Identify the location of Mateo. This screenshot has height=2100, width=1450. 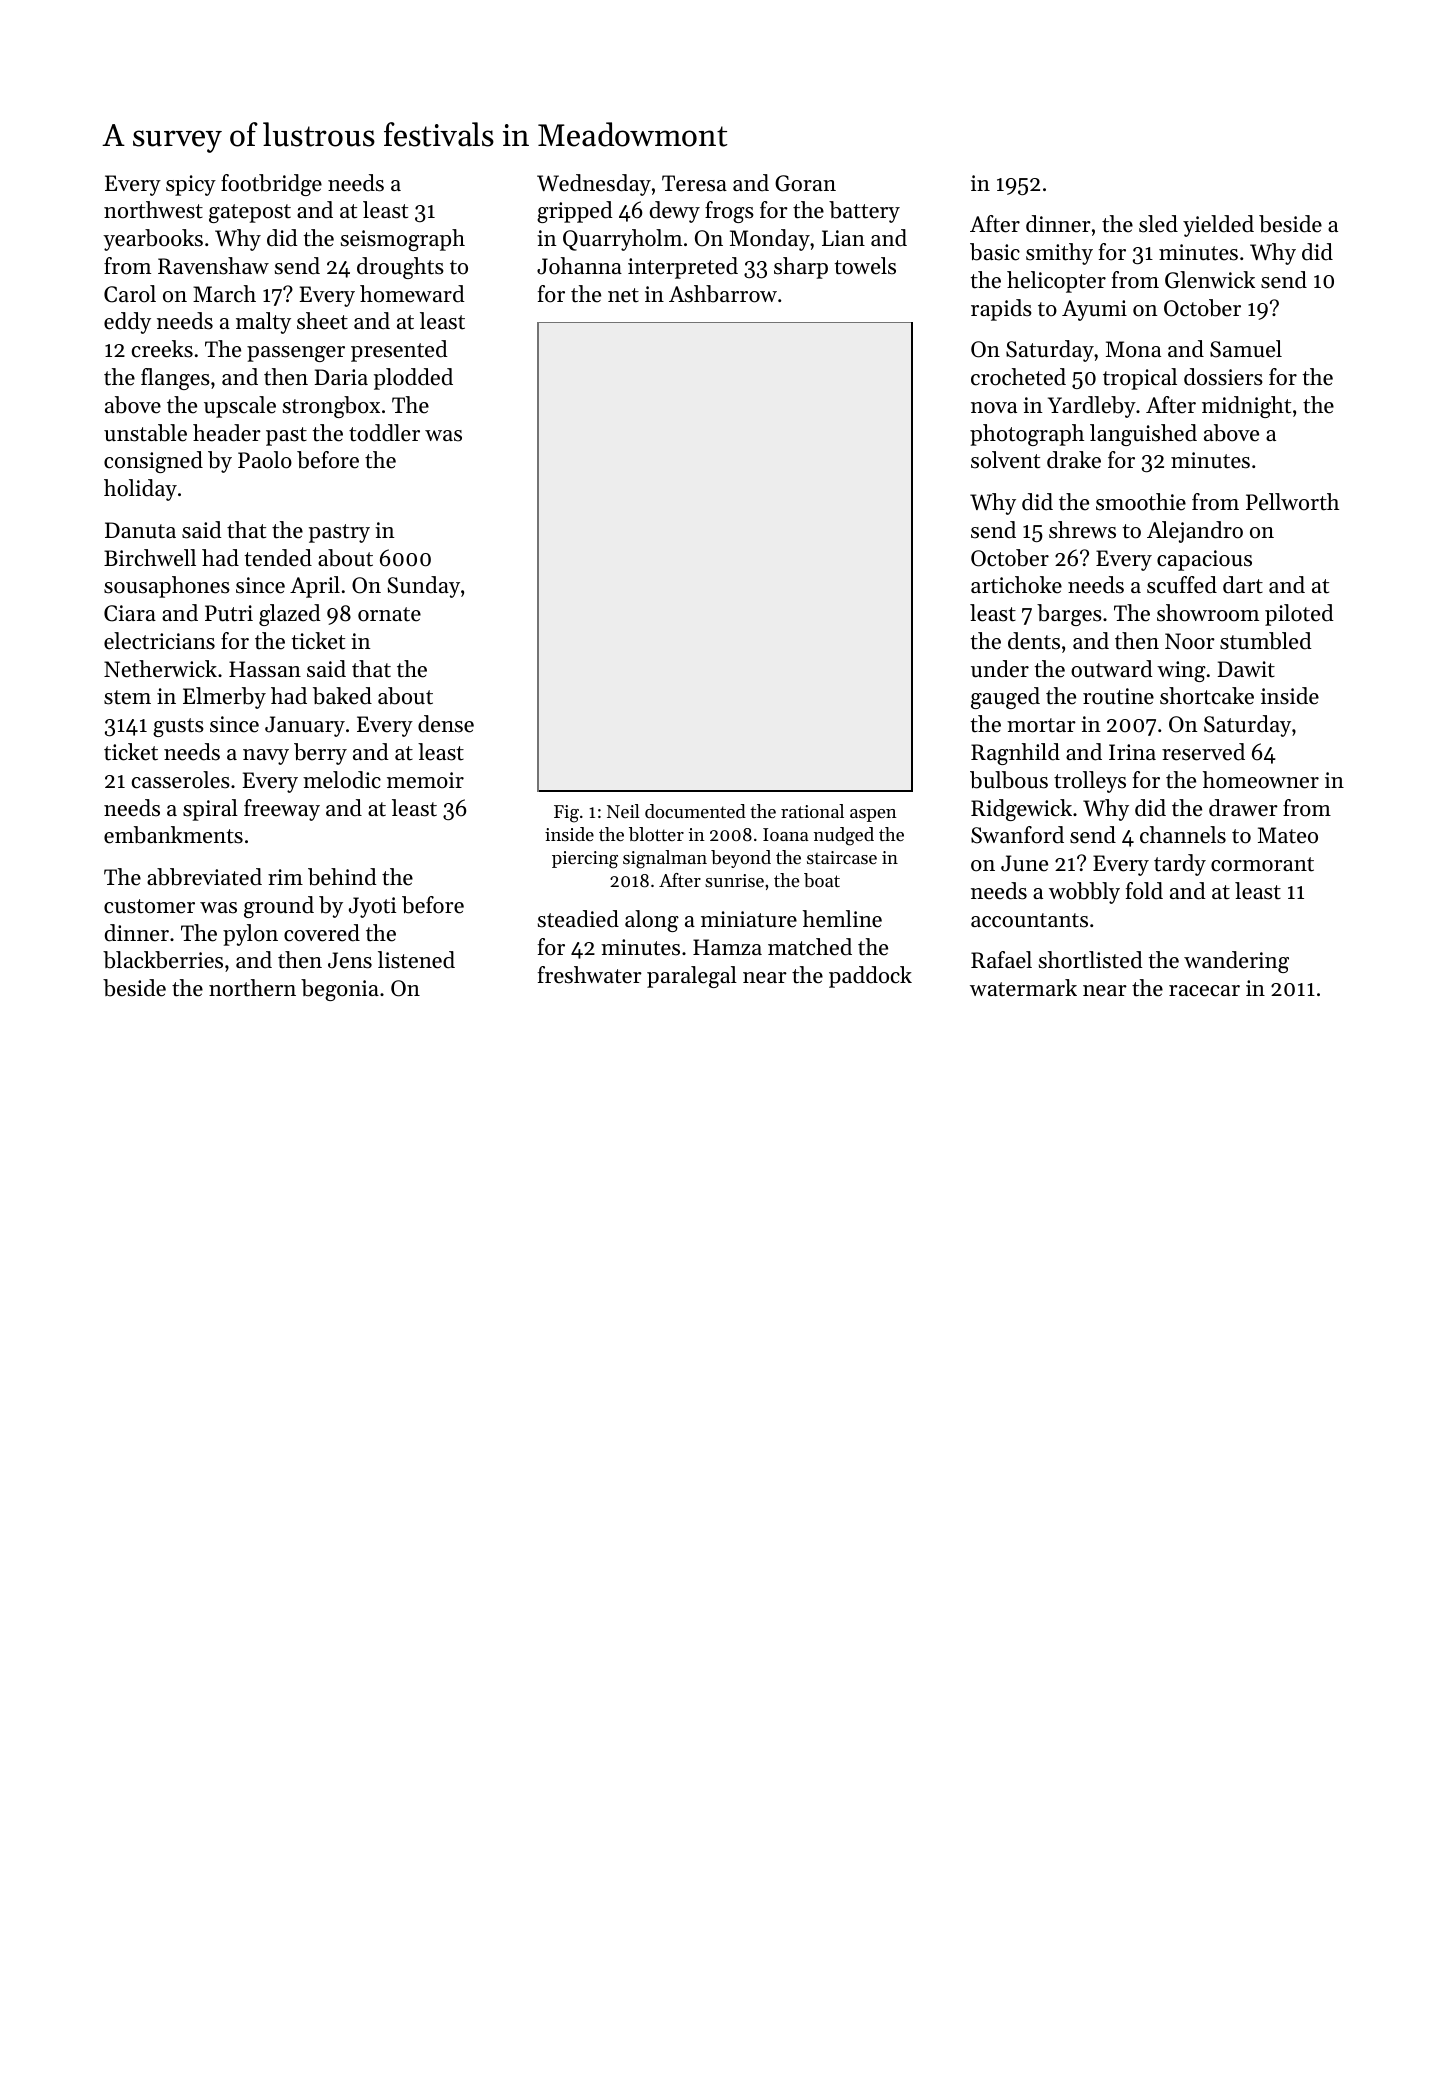
(1288, 835).
